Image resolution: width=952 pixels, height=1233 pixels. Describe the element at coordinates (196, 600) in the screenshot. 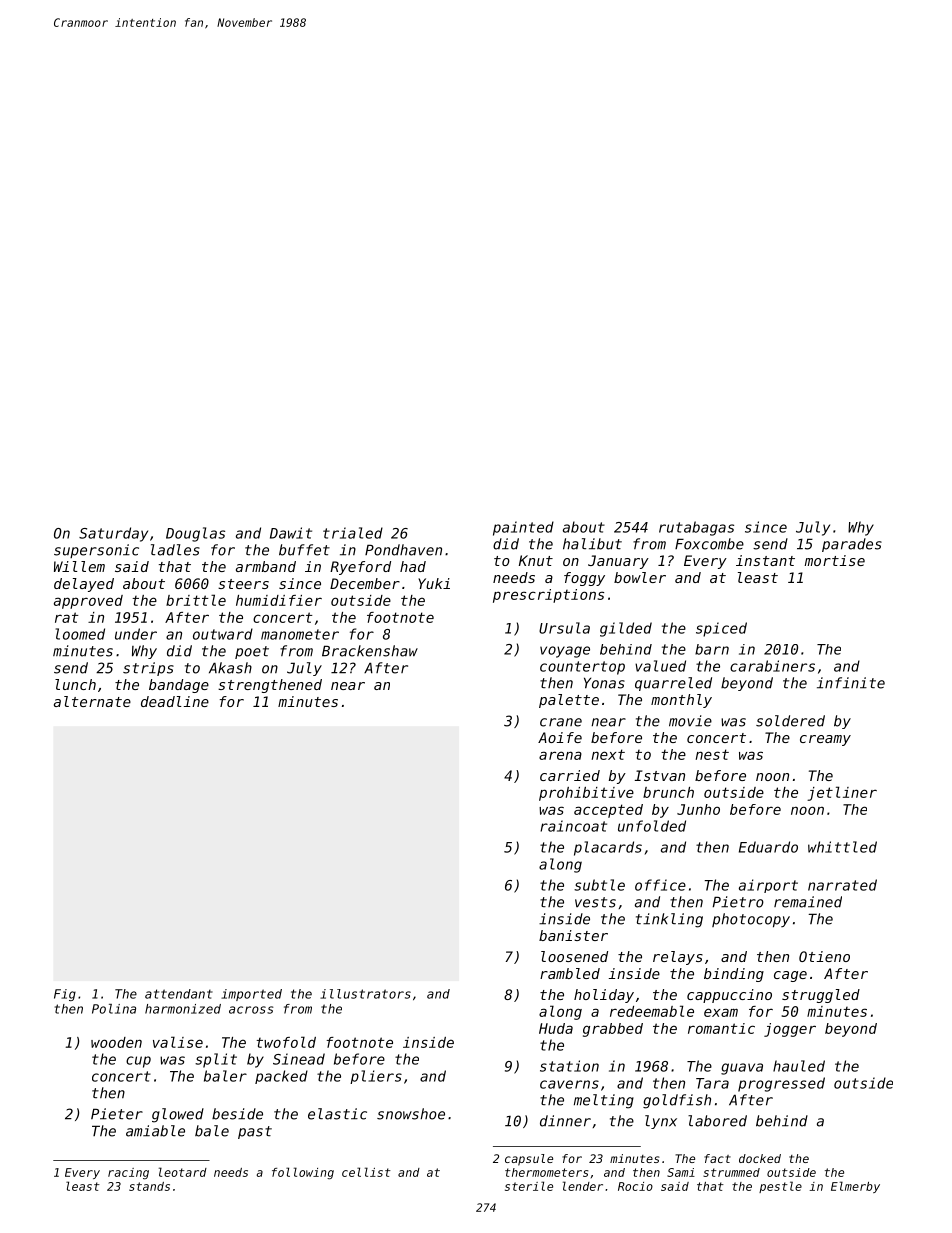

I see `brittle` at that location.
